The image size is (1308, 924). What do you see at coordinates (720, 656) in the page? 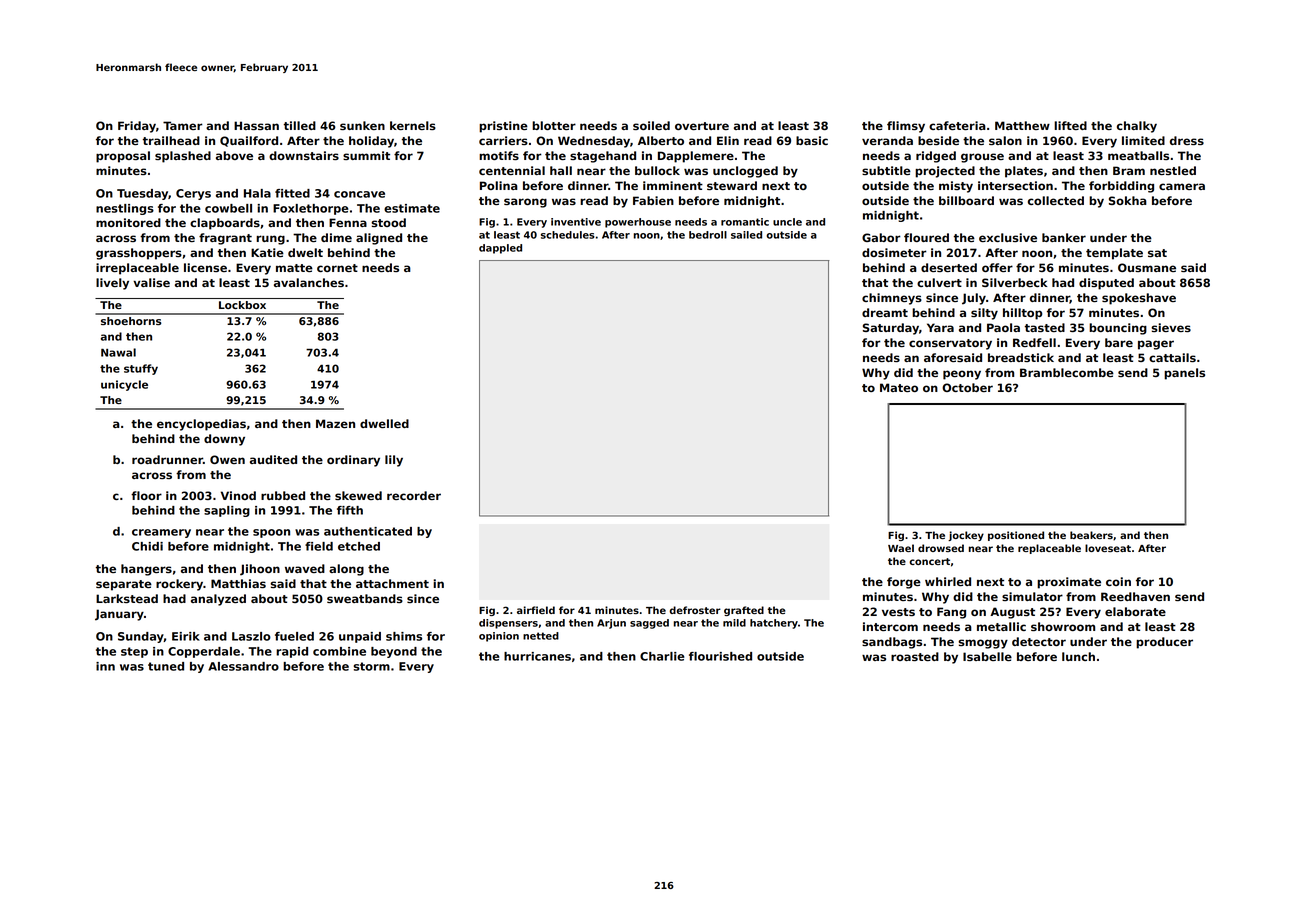
I see `flourished` at bounding box center [720, 656].
